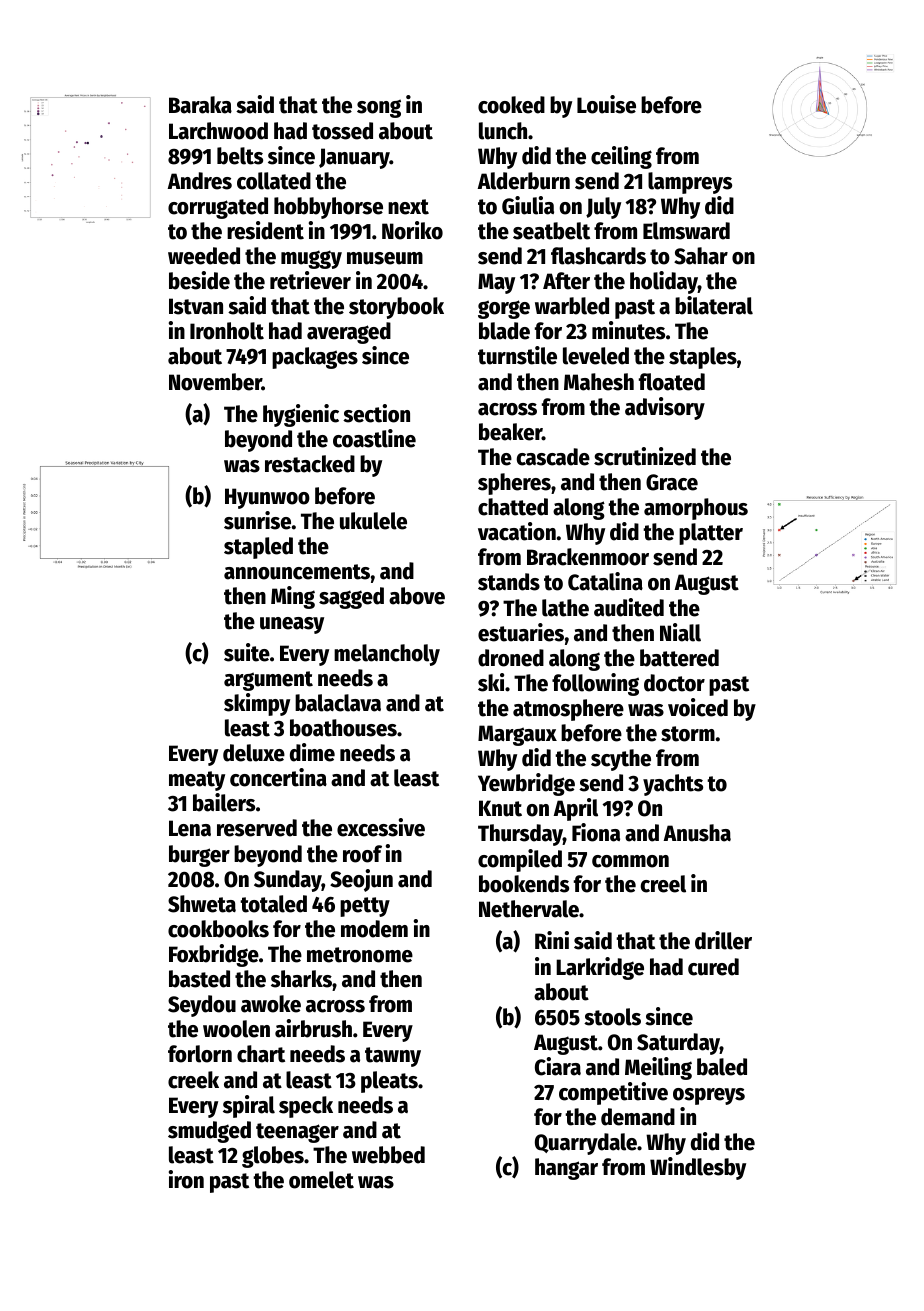 The height and width of the screenshot is (1311, 924). Describe the element at coordinates (360, 955) in the screenshot. I see `metronome` at that location.
